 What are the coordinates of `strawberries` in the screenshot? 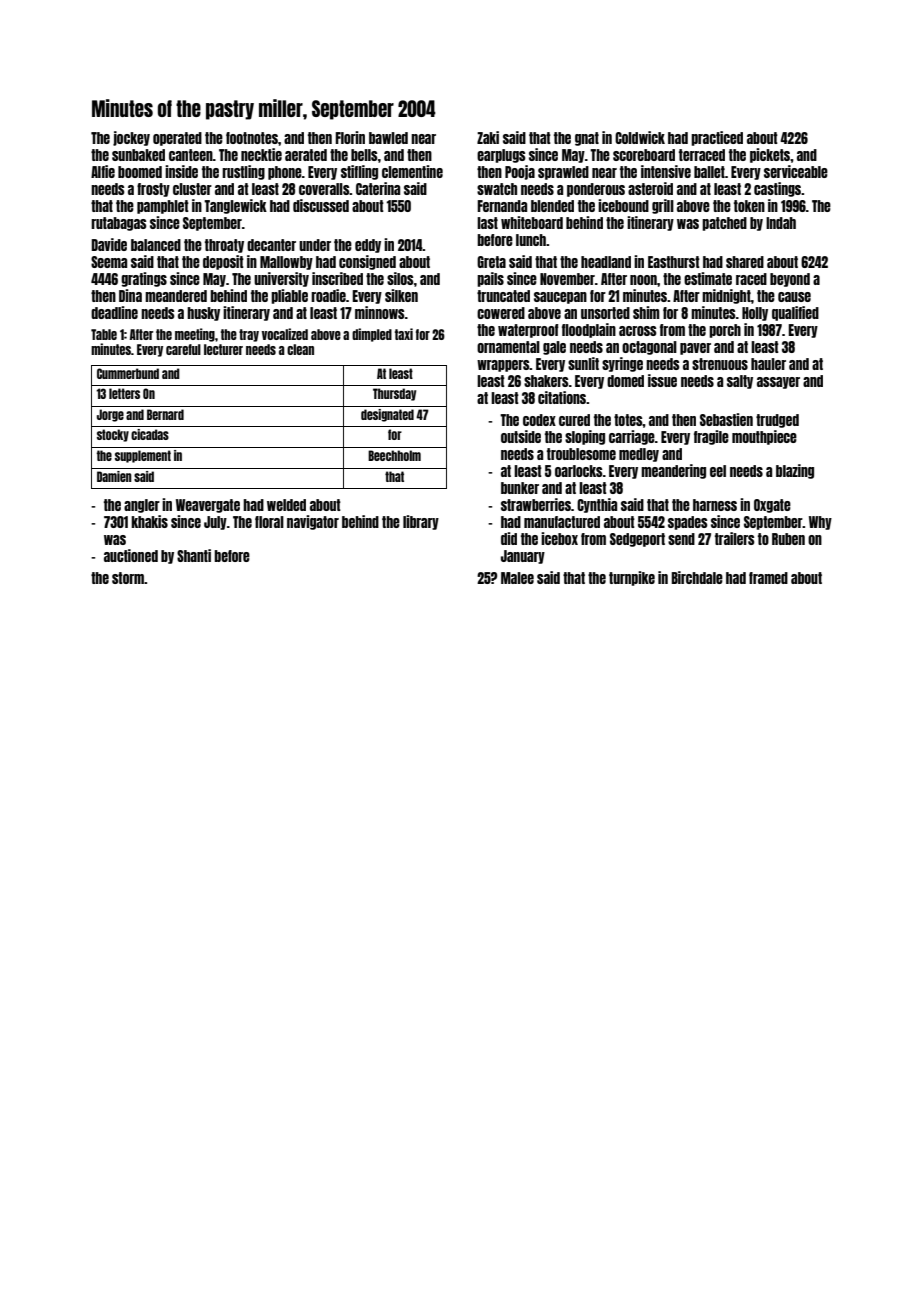 It's located at (536, 504).
